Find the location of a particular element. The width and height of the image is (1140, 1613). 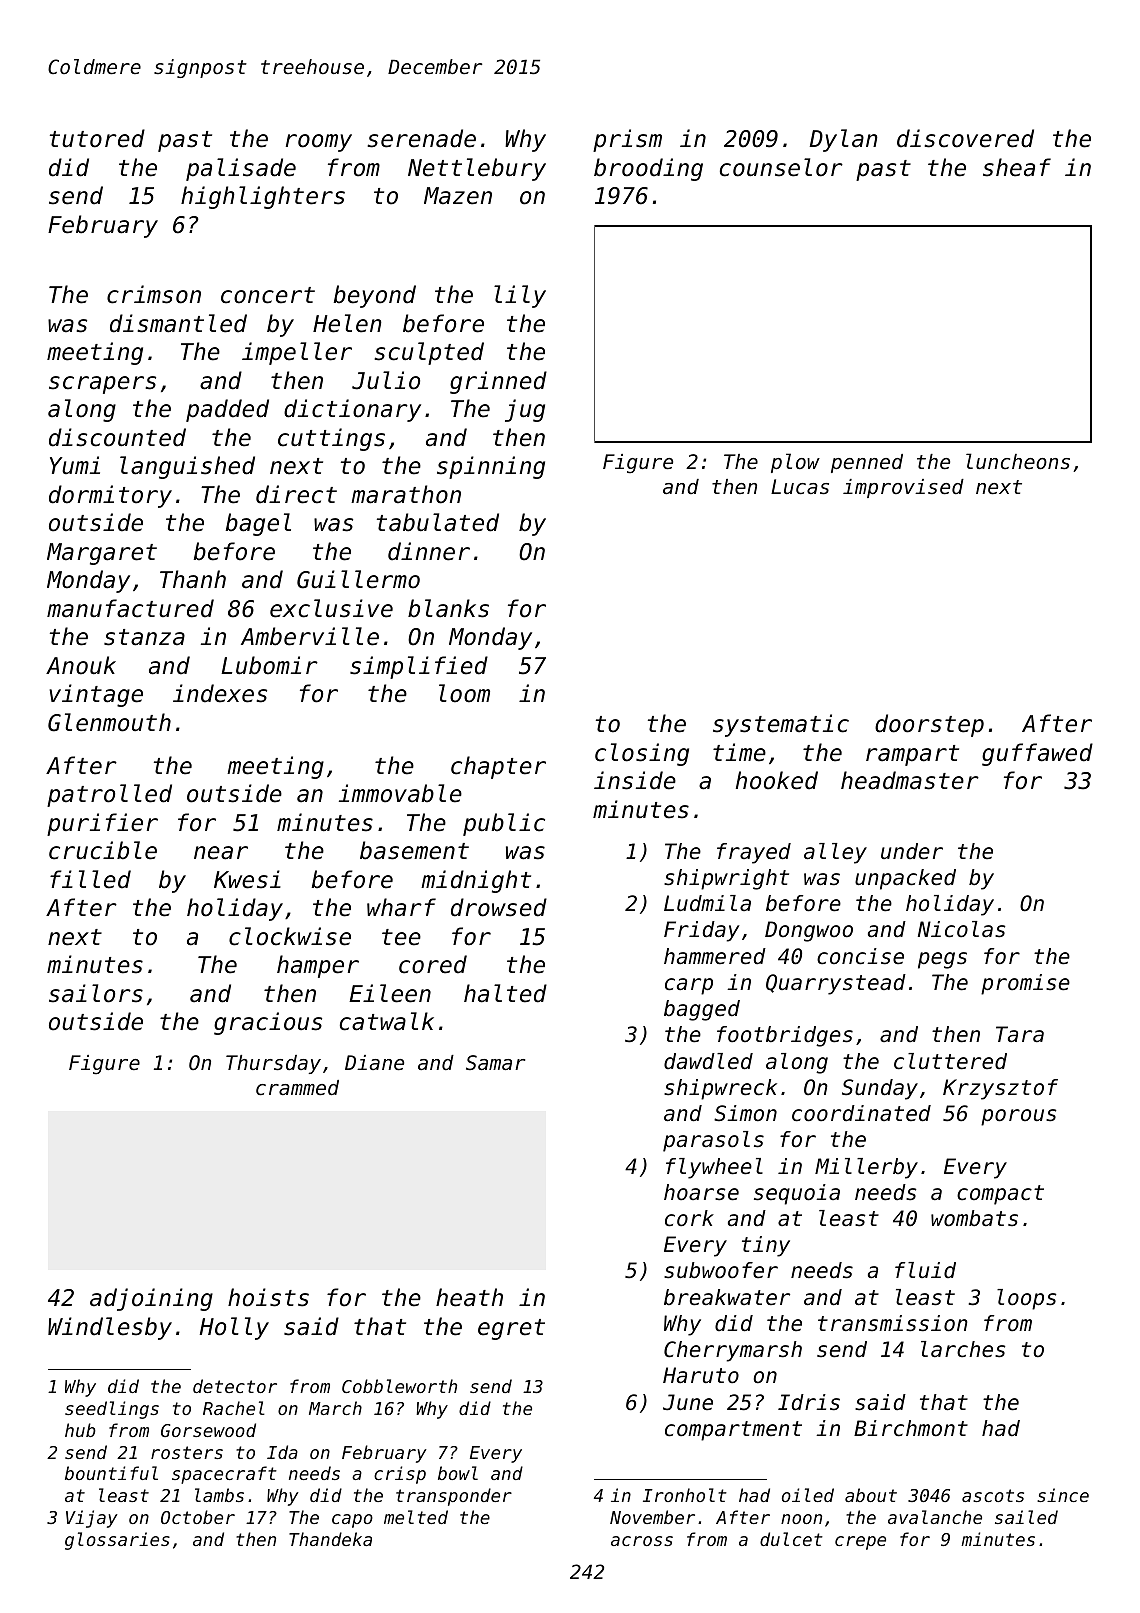

counselor is located at coordinates (781, 167).
